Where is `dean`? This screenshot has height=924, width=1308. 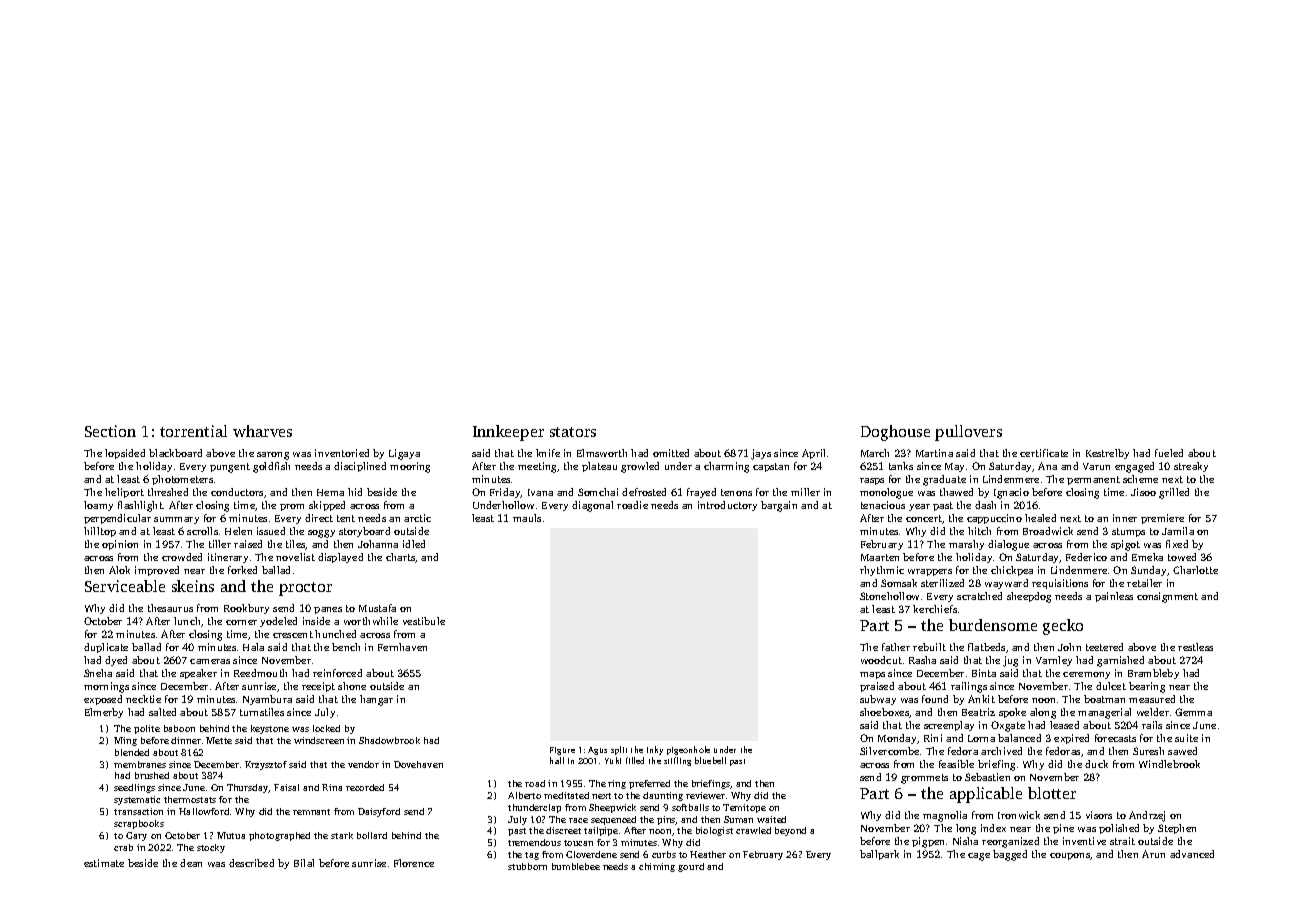 dean is located at coordinates (191, 863).
